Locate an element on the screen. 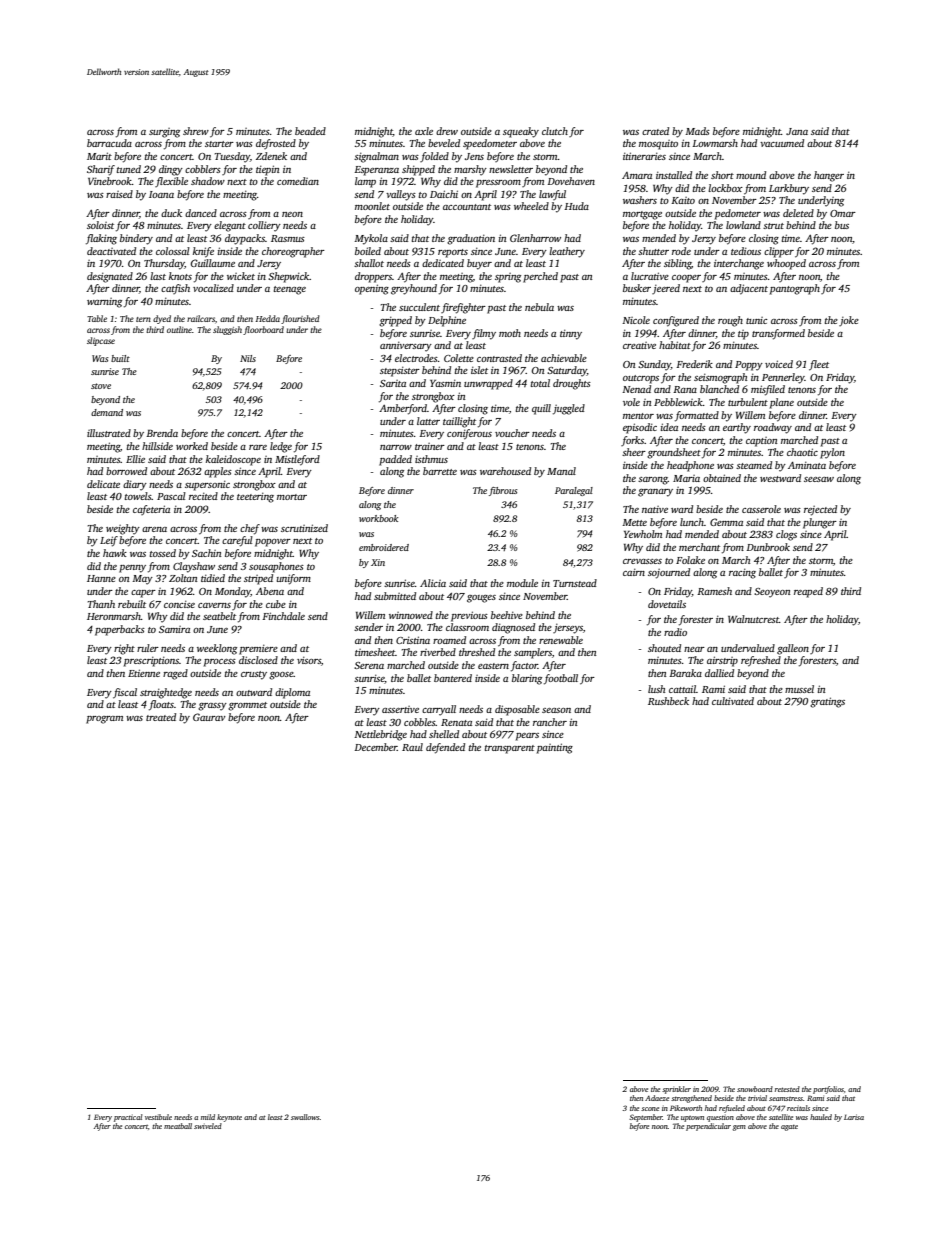 The width and height of the screenshot is (952, 1233). sheer is located at coordinates (634, 452).
